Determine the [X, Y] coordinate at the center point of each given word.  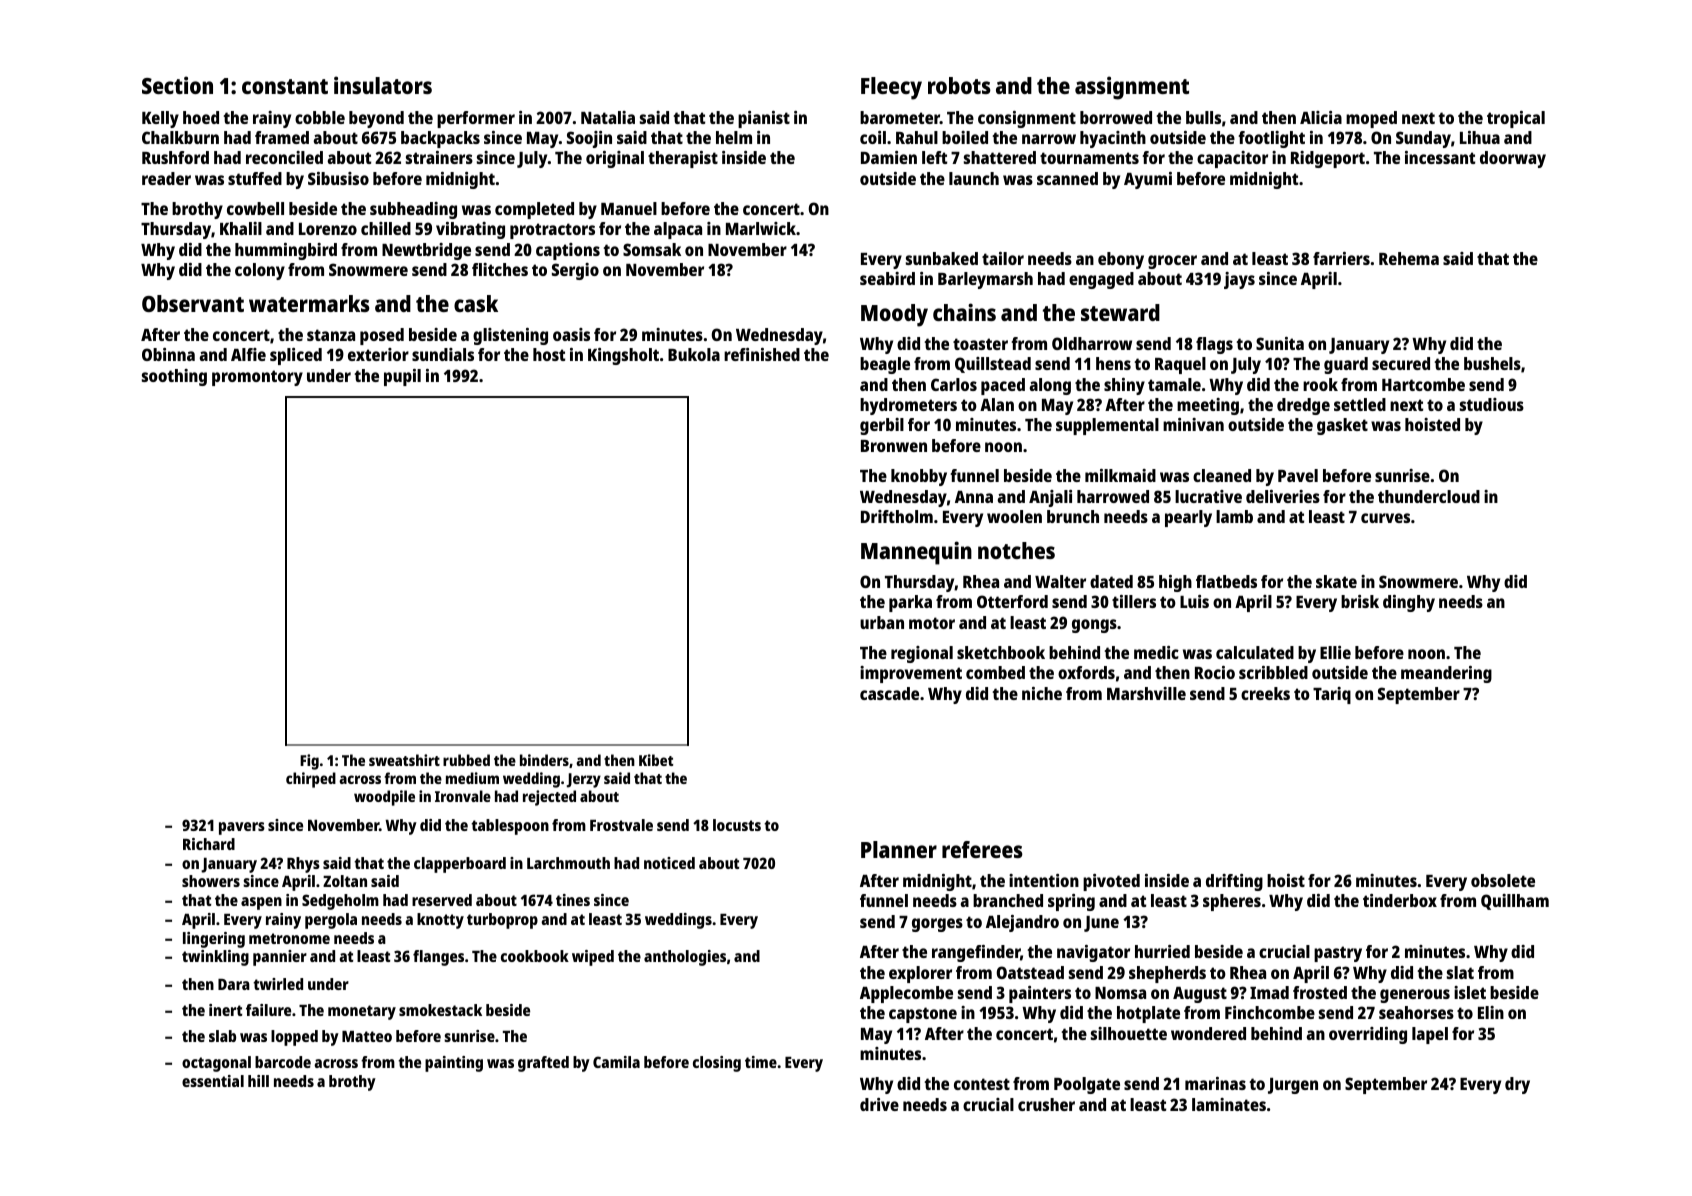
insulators [383, 85]
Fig [309, 762]
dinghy [1409, 603]
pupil [402, 377]
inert [225, 1010]
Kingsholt [623, 356]
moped [1371, 119]
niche [1042, 693]
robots [959, 85]
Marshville [1146, 693]
